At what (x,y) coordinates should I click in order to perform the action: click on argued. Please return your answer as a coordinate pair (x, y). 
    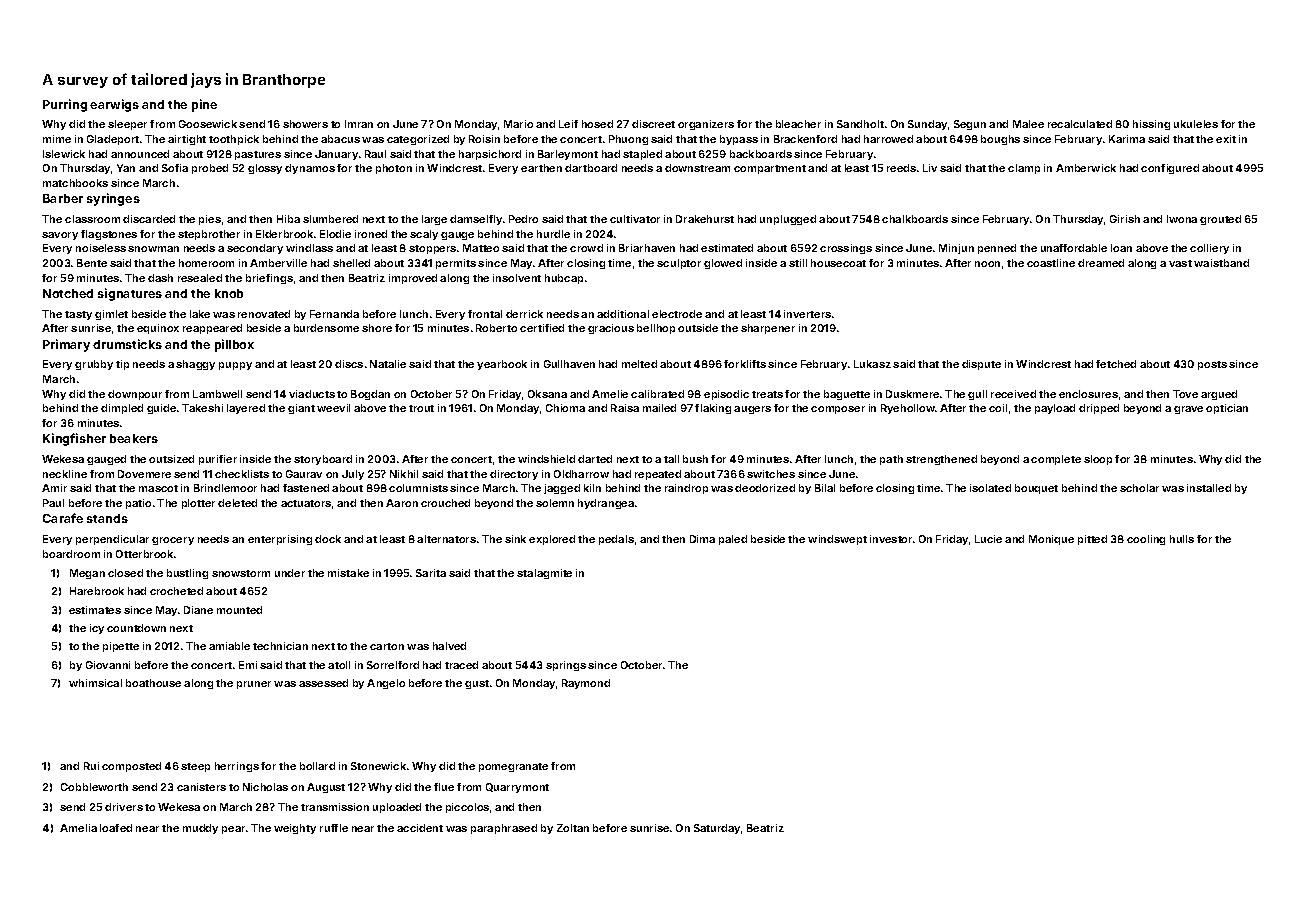
    Looking at the image, I should click on (1219, 395).
